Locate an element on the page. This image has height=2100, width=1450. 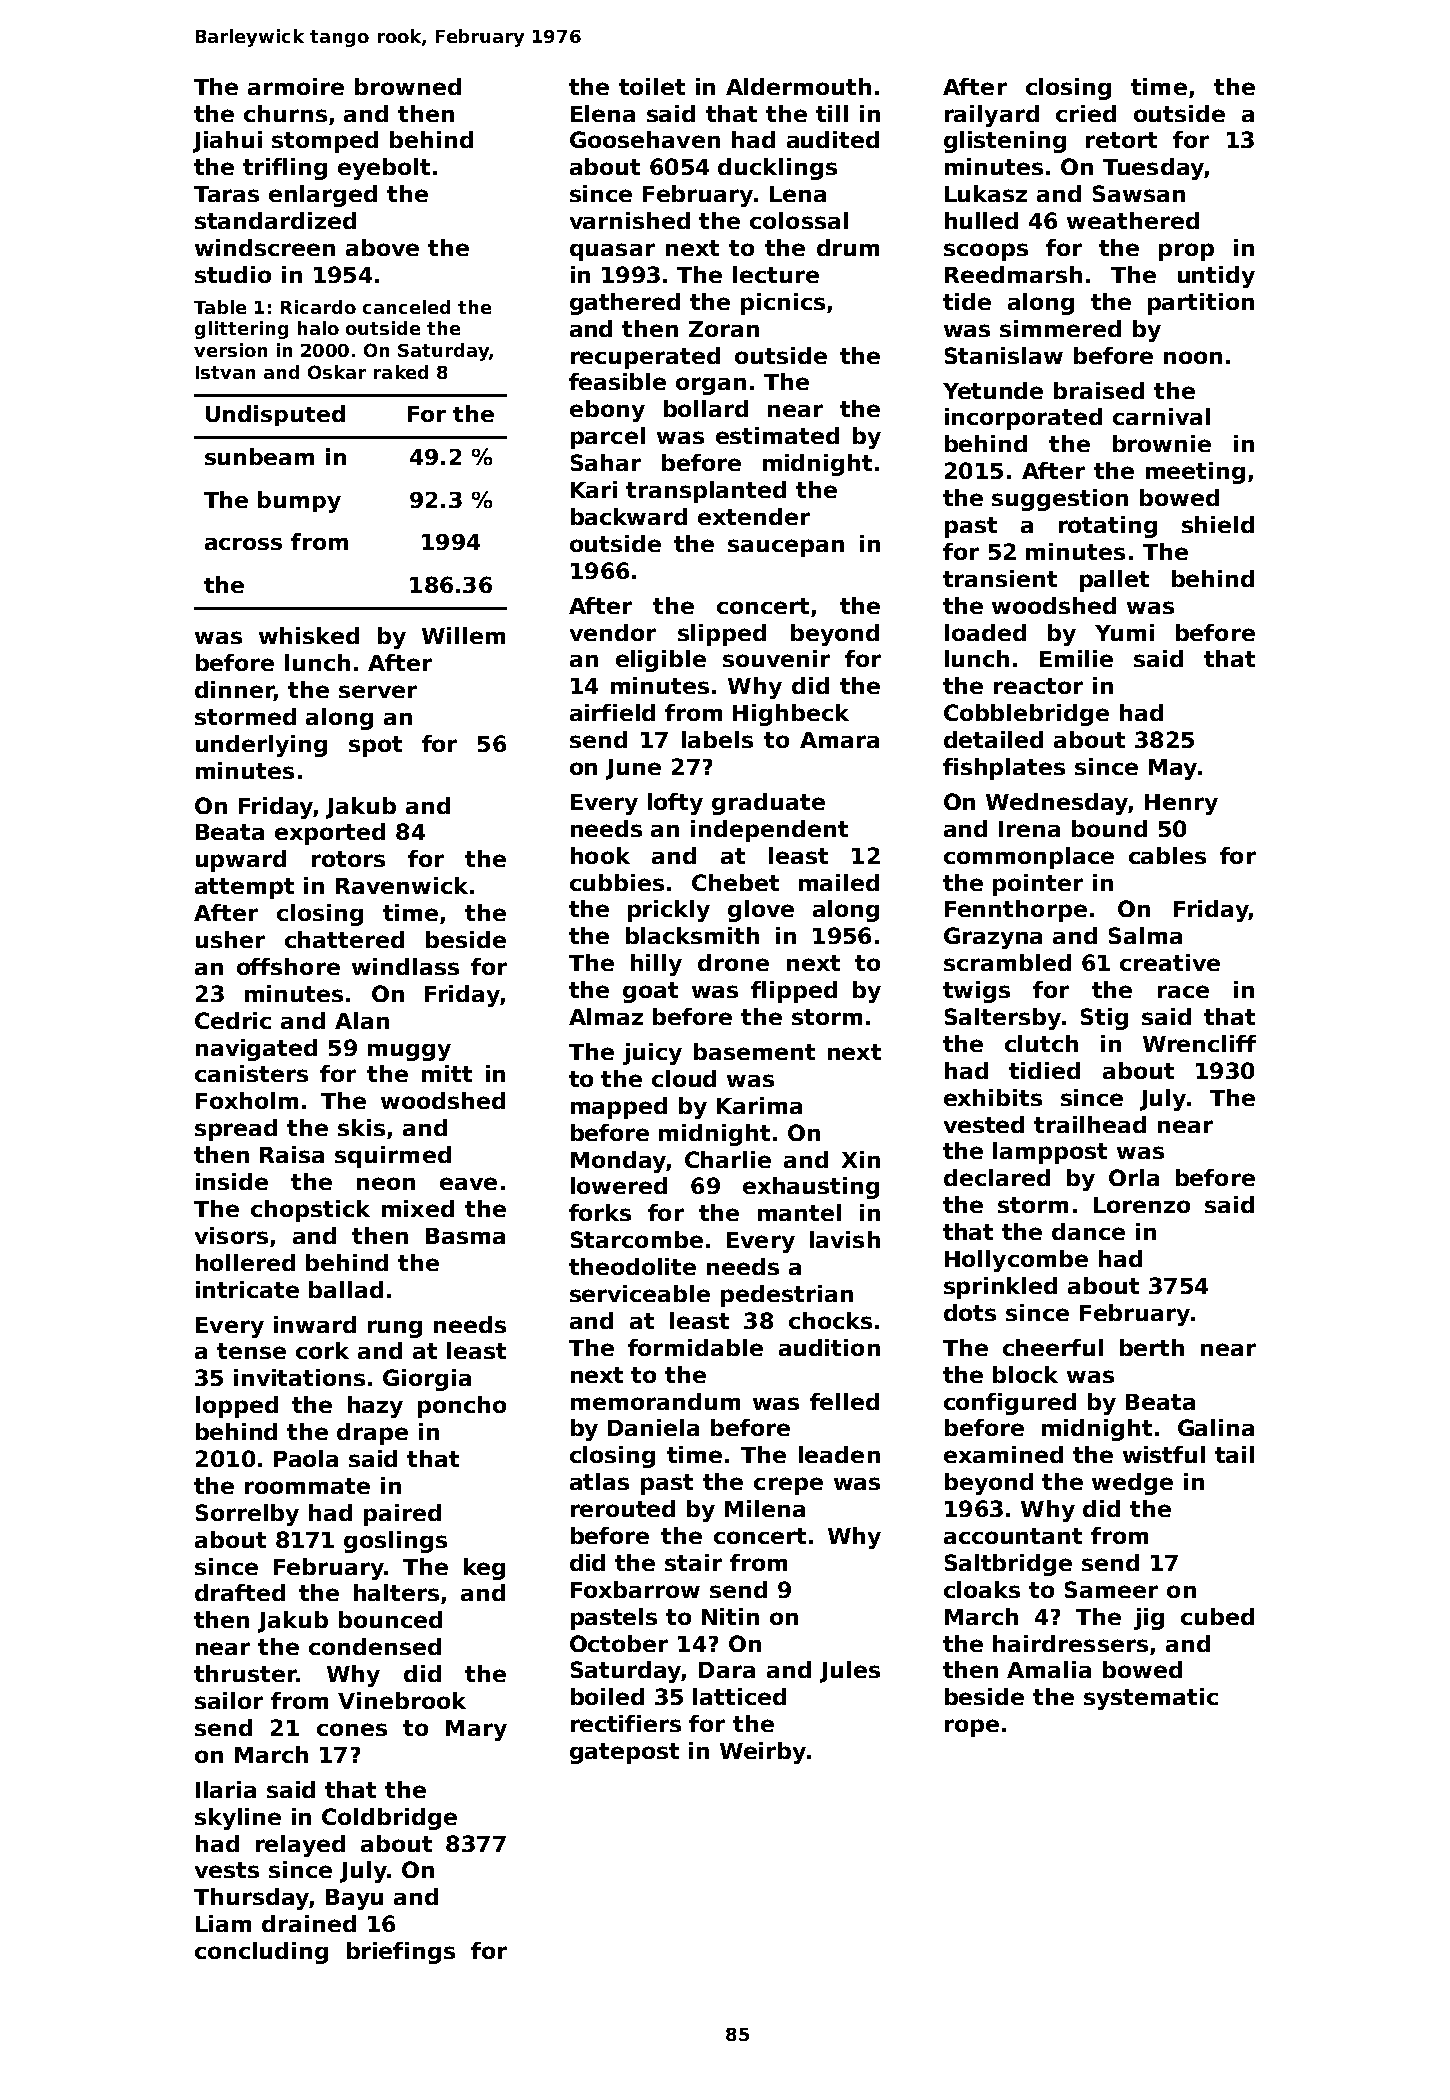
quasar is located at coordinates (612, 252).
